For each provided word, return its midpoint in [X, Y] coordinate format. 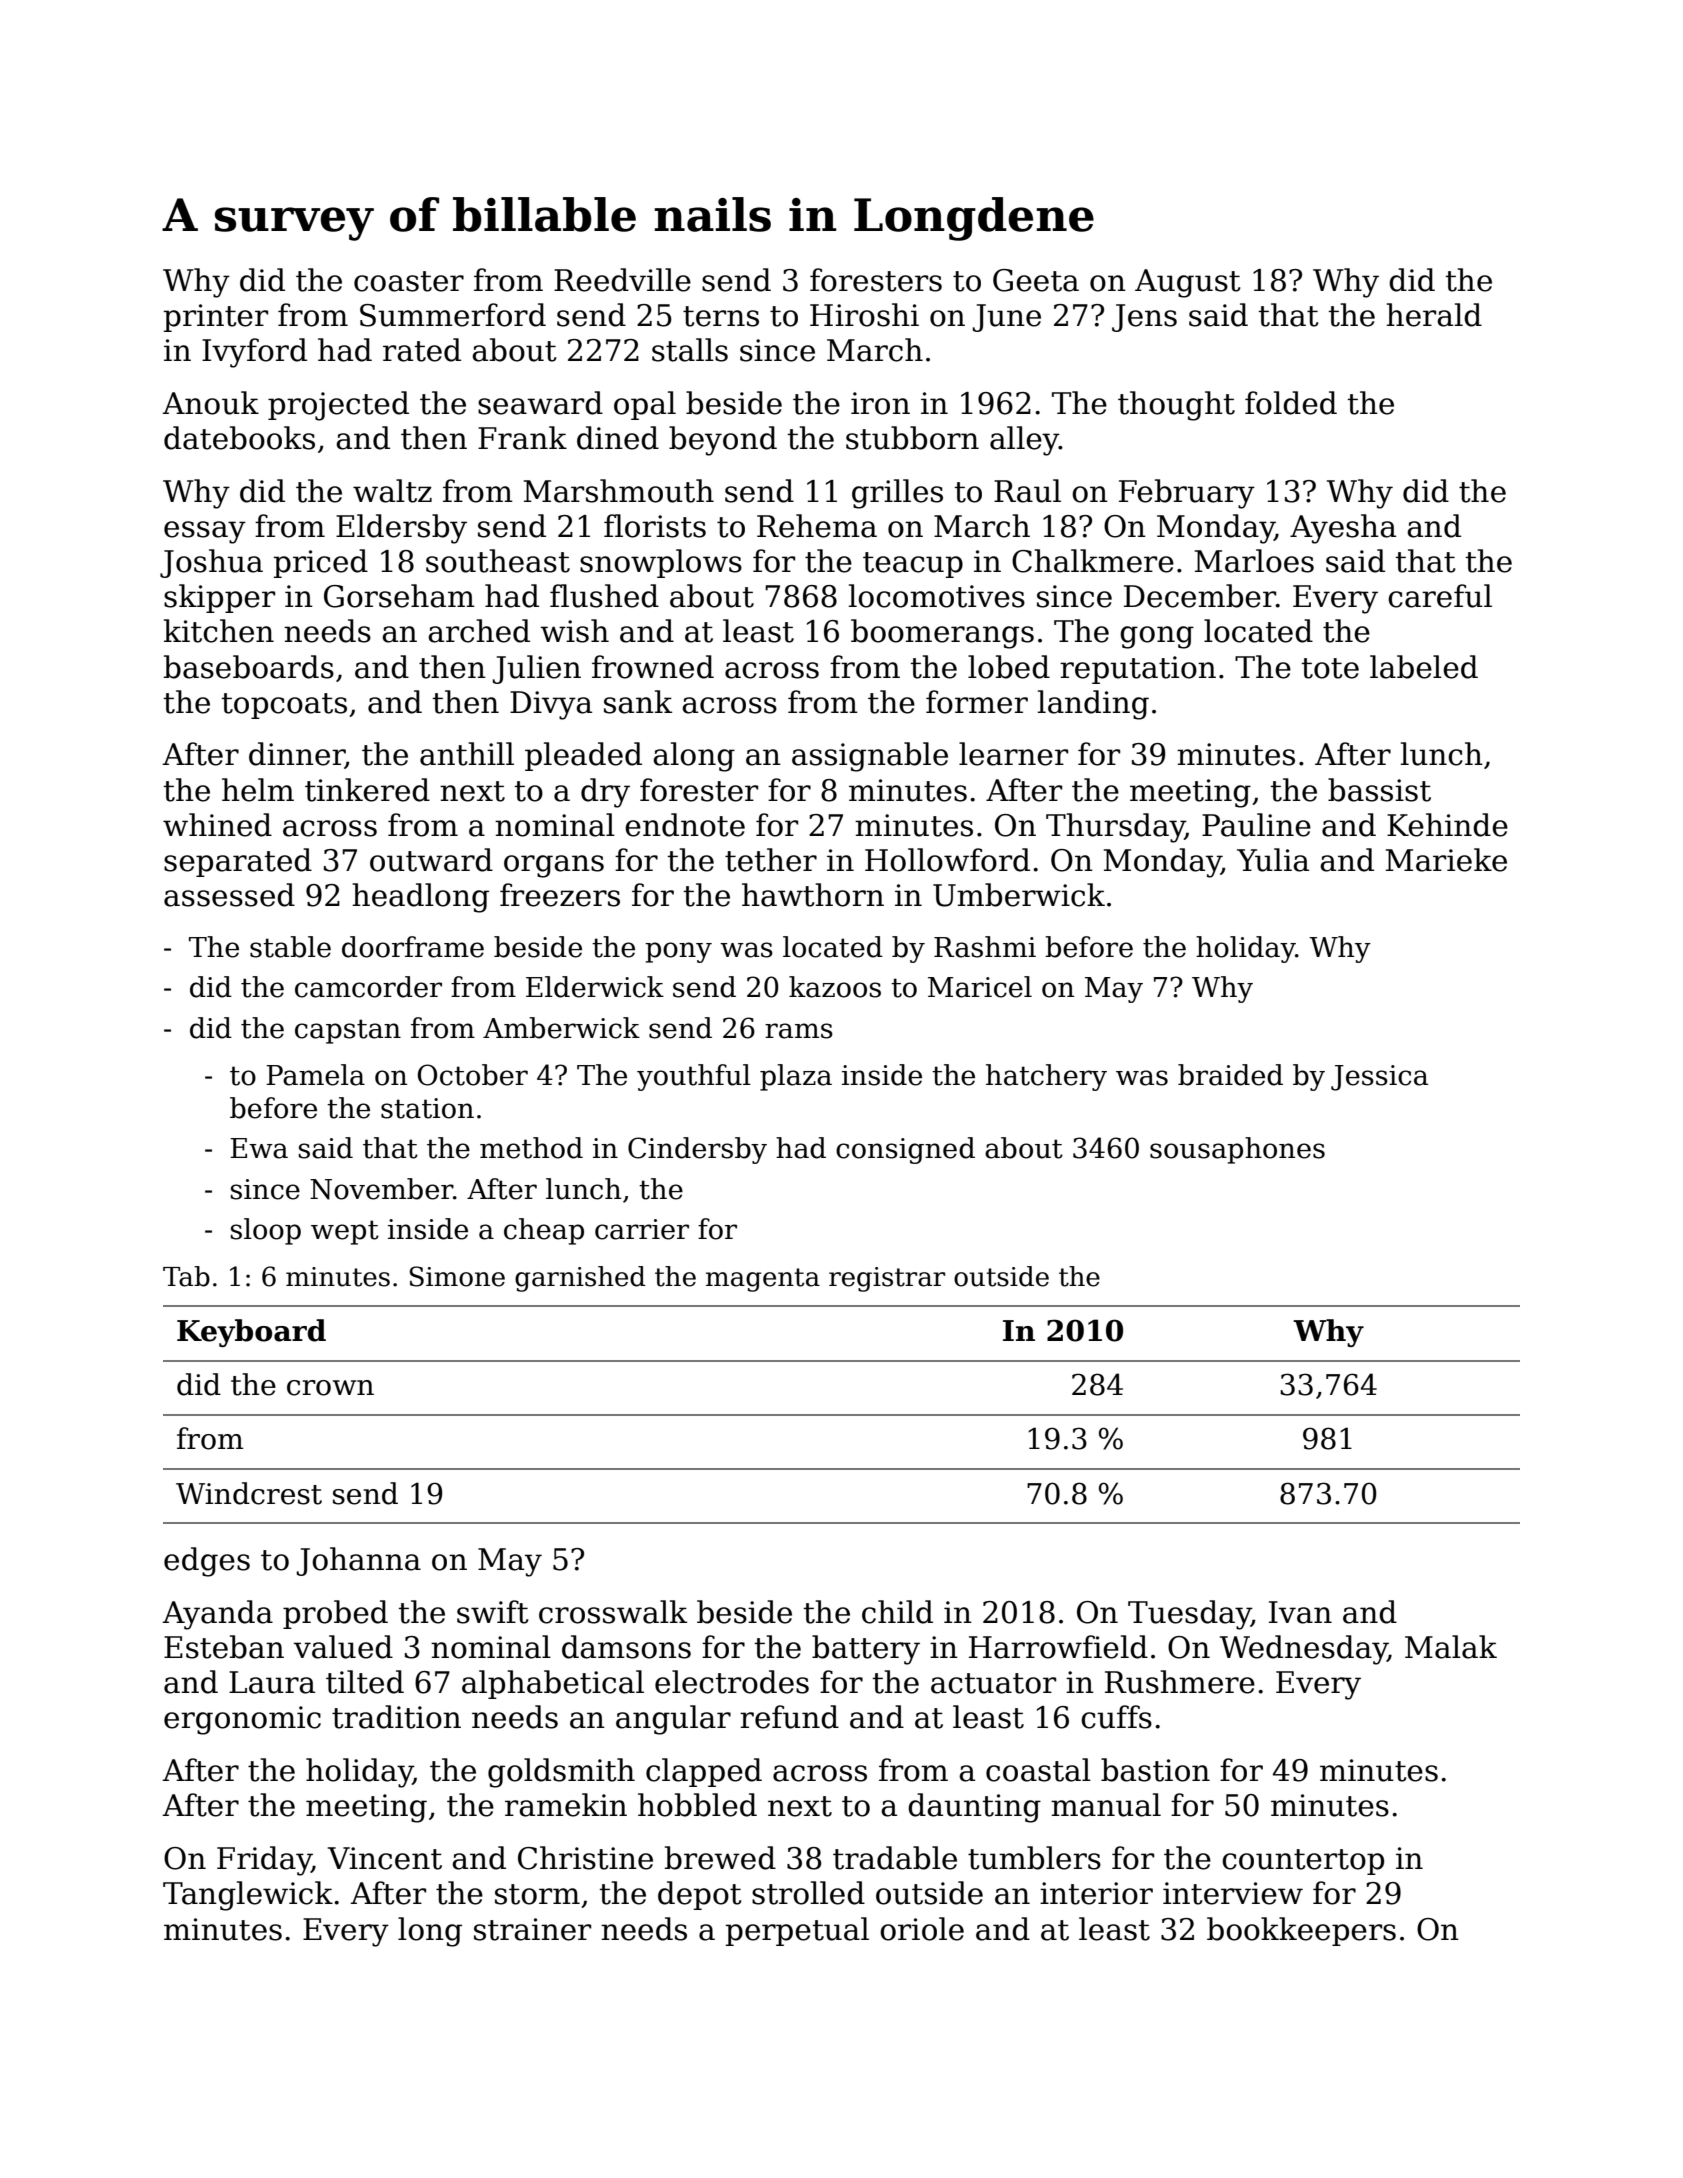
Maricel [980, 987]
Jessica [1379, 1078]
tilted [365, 1682]
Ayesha [1343, 529]
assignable [870, 757]
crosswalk [613, 1612]
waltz [392, 491]
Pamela [315, 1075]
